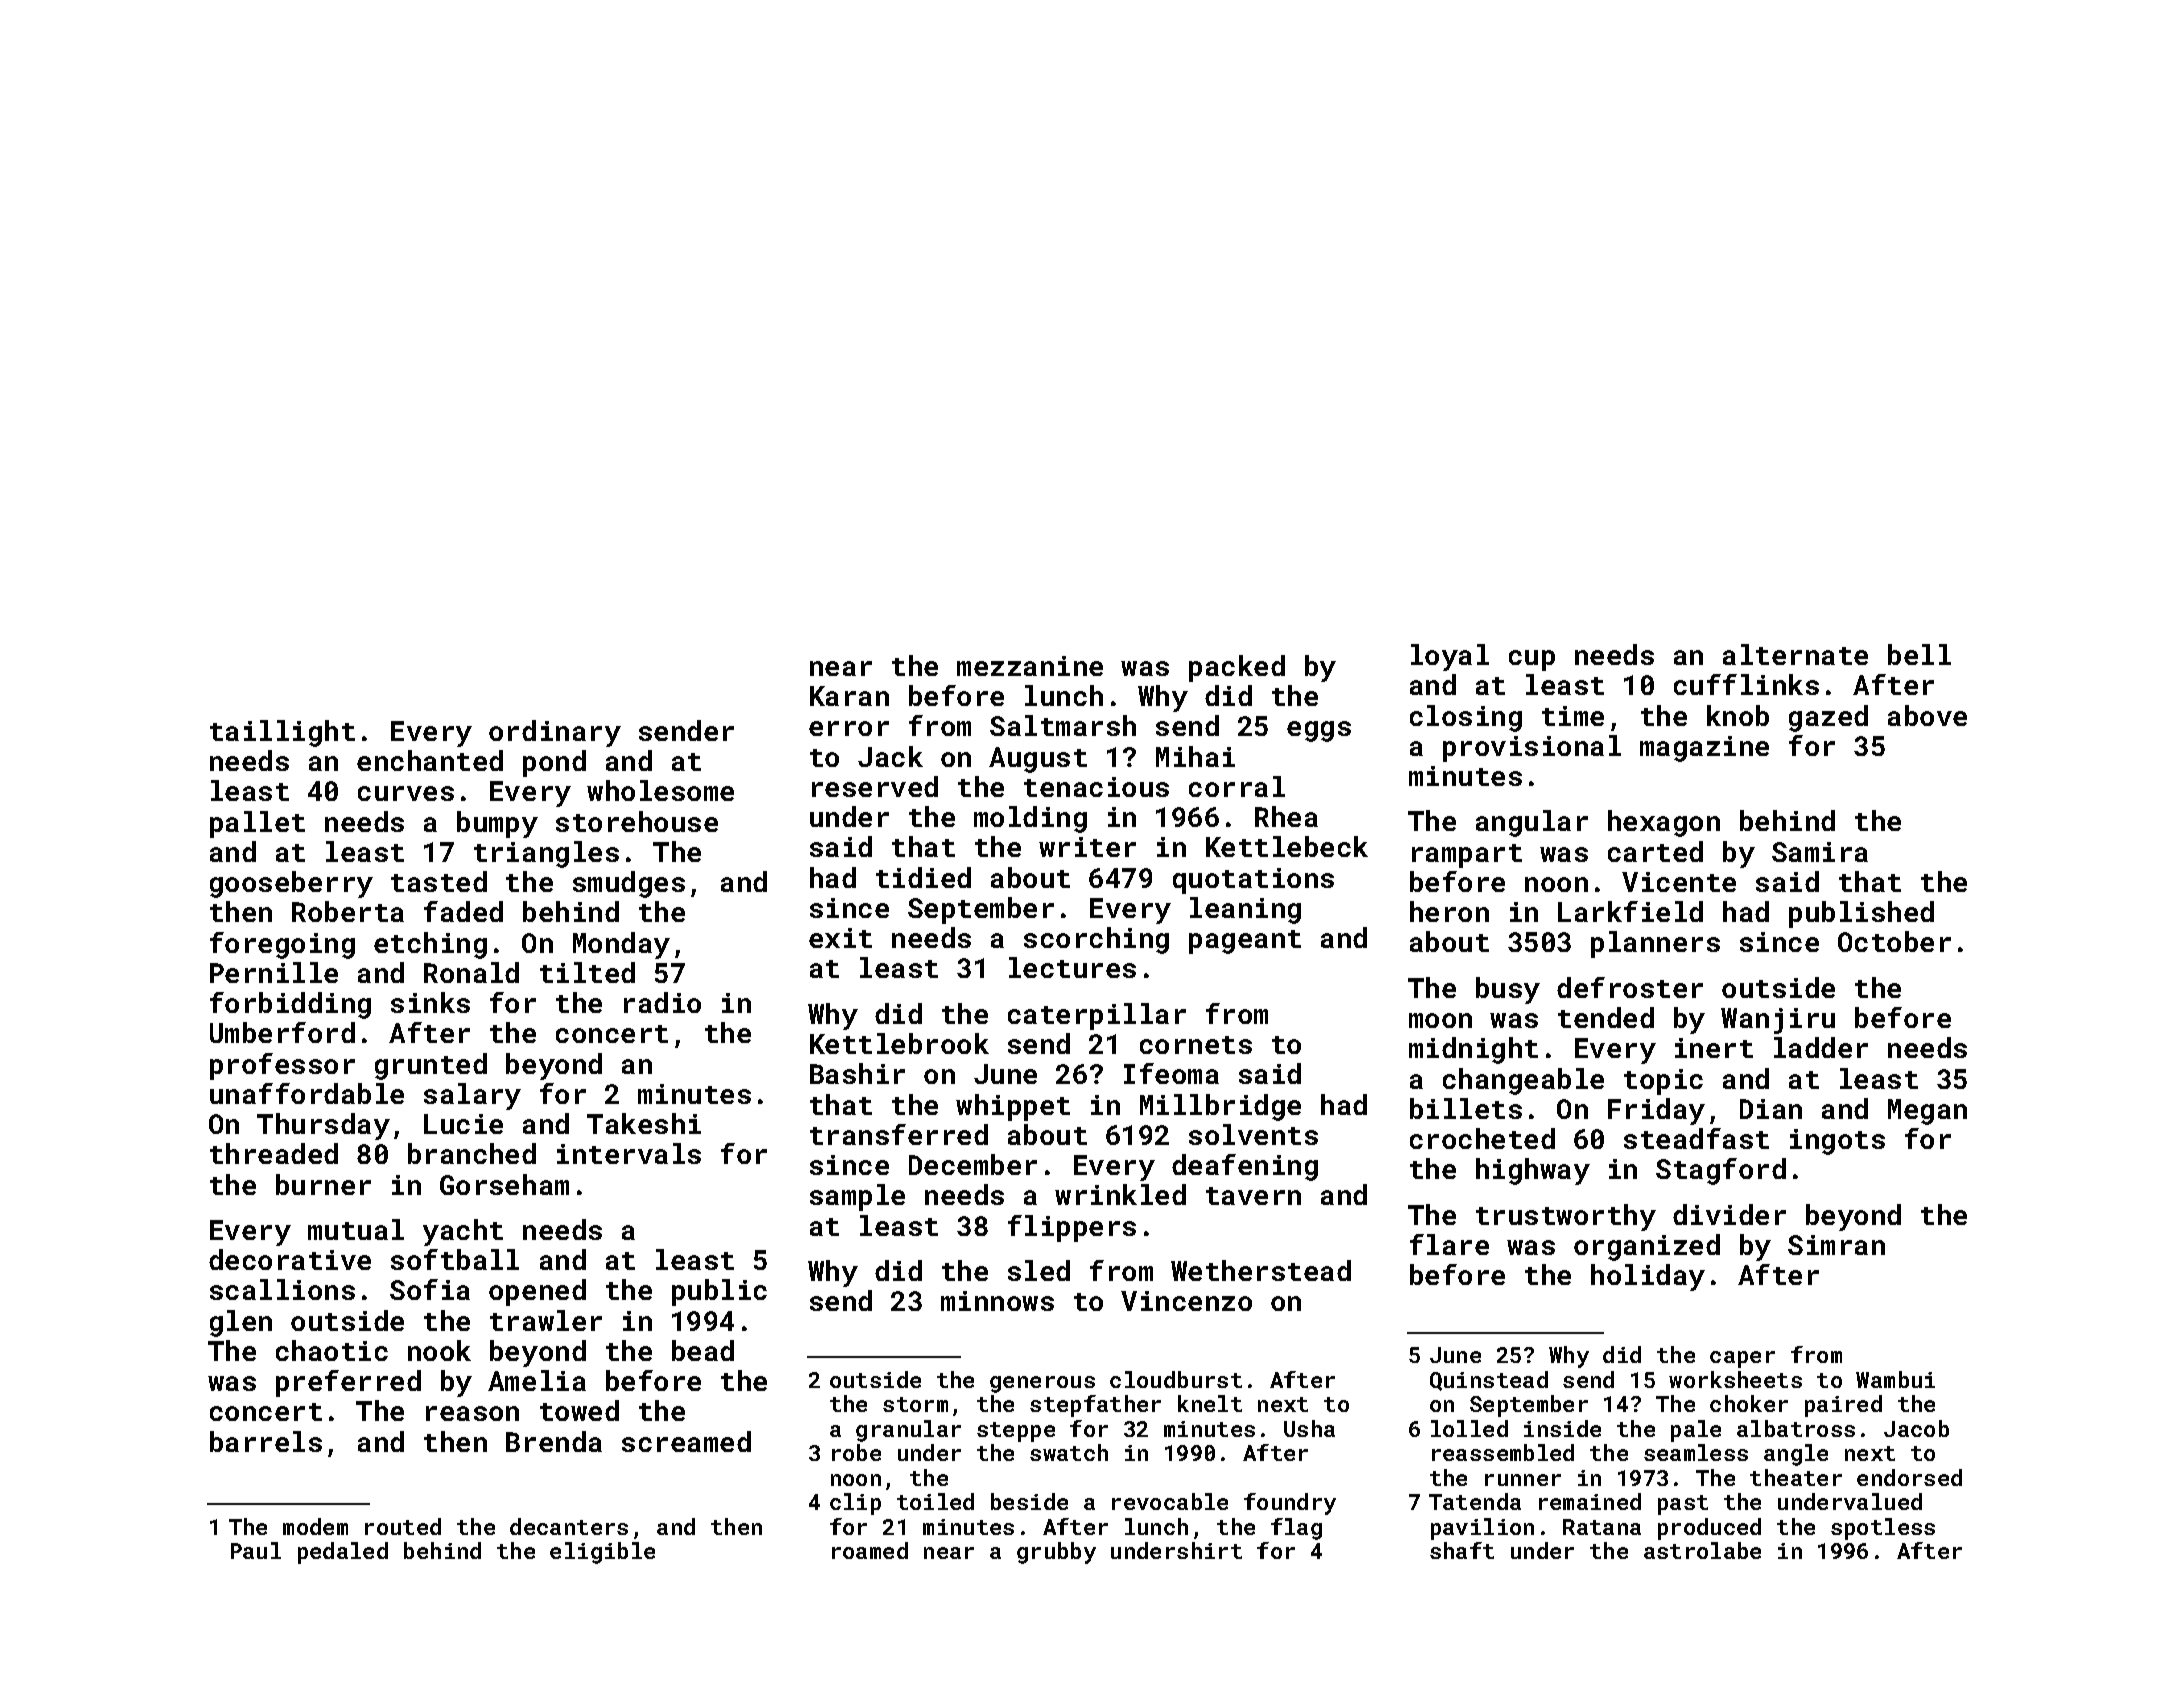  I want to click on minnows, so click(997, 1301).
